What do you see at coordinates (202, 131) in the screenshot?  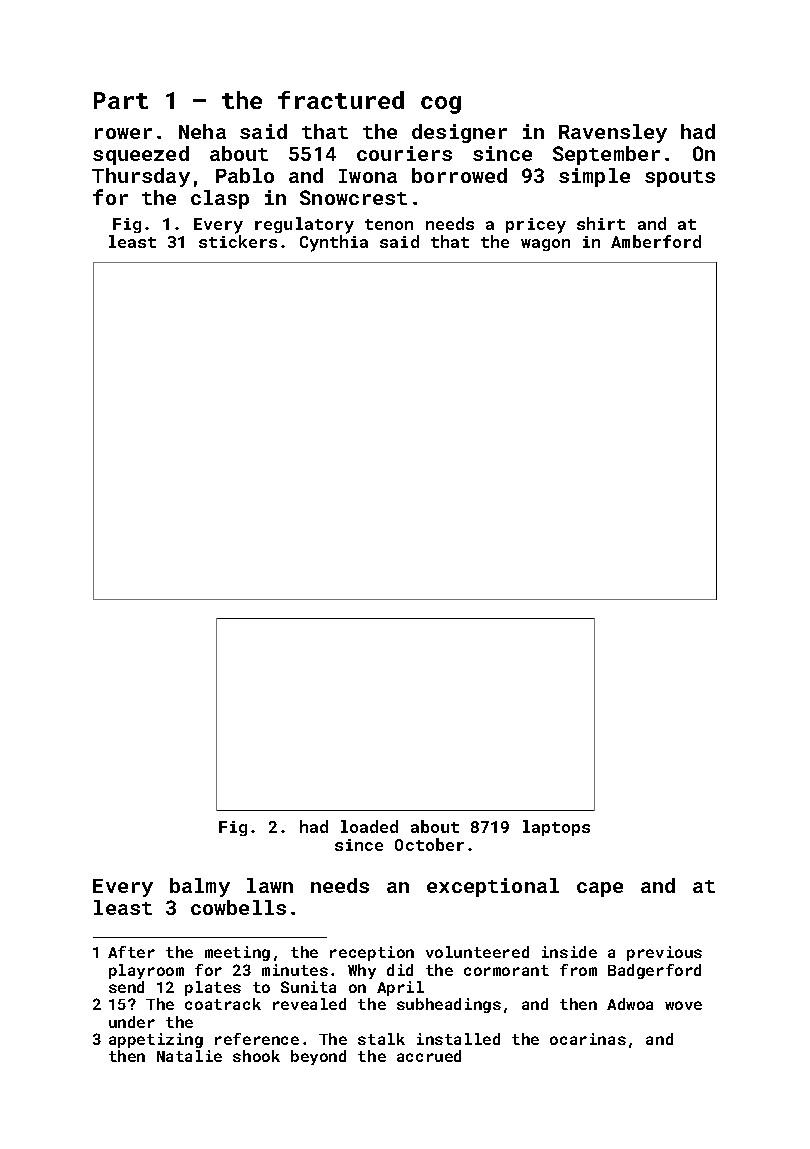 I see `Neha` at bounding box center [202, 131].
